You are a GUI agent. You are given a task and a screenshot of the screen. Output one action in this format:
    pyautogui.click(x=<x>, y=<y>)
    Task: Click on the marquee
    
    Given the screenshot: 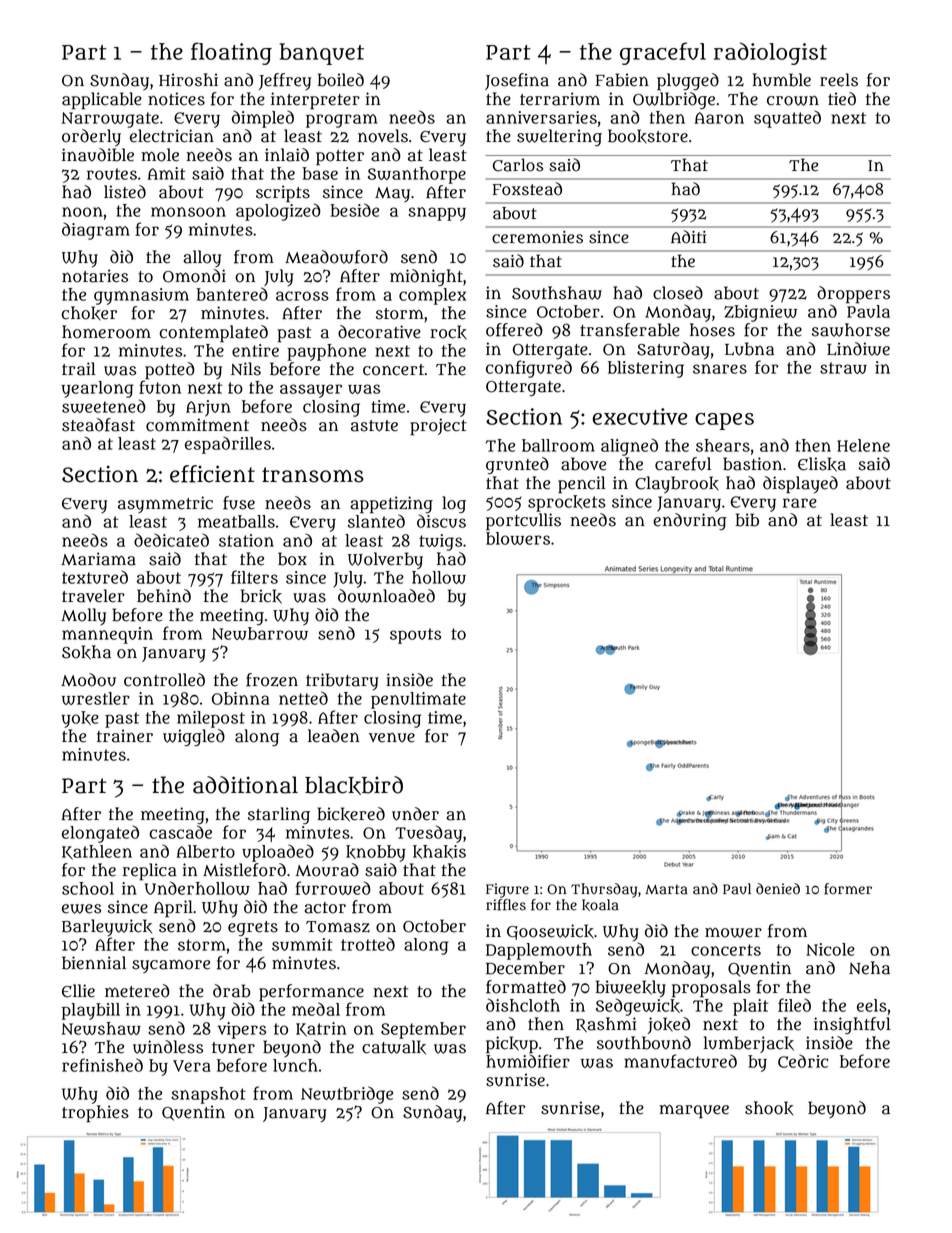 What is the action you would take?
    pyautogui.click(x=694, y=1111)
